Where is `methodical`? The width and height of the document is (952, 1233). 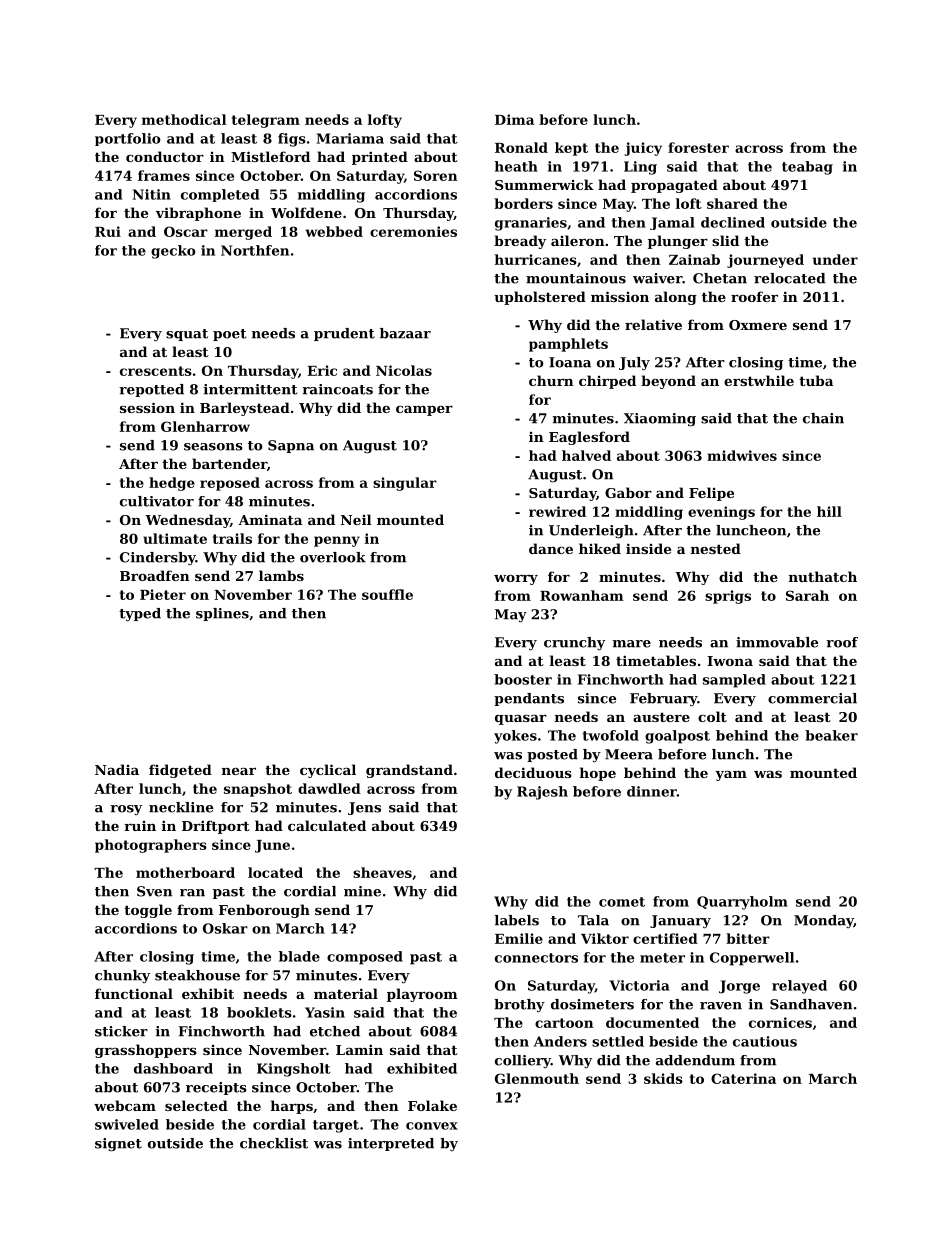 methodical is located at coordinates (184, 119).
